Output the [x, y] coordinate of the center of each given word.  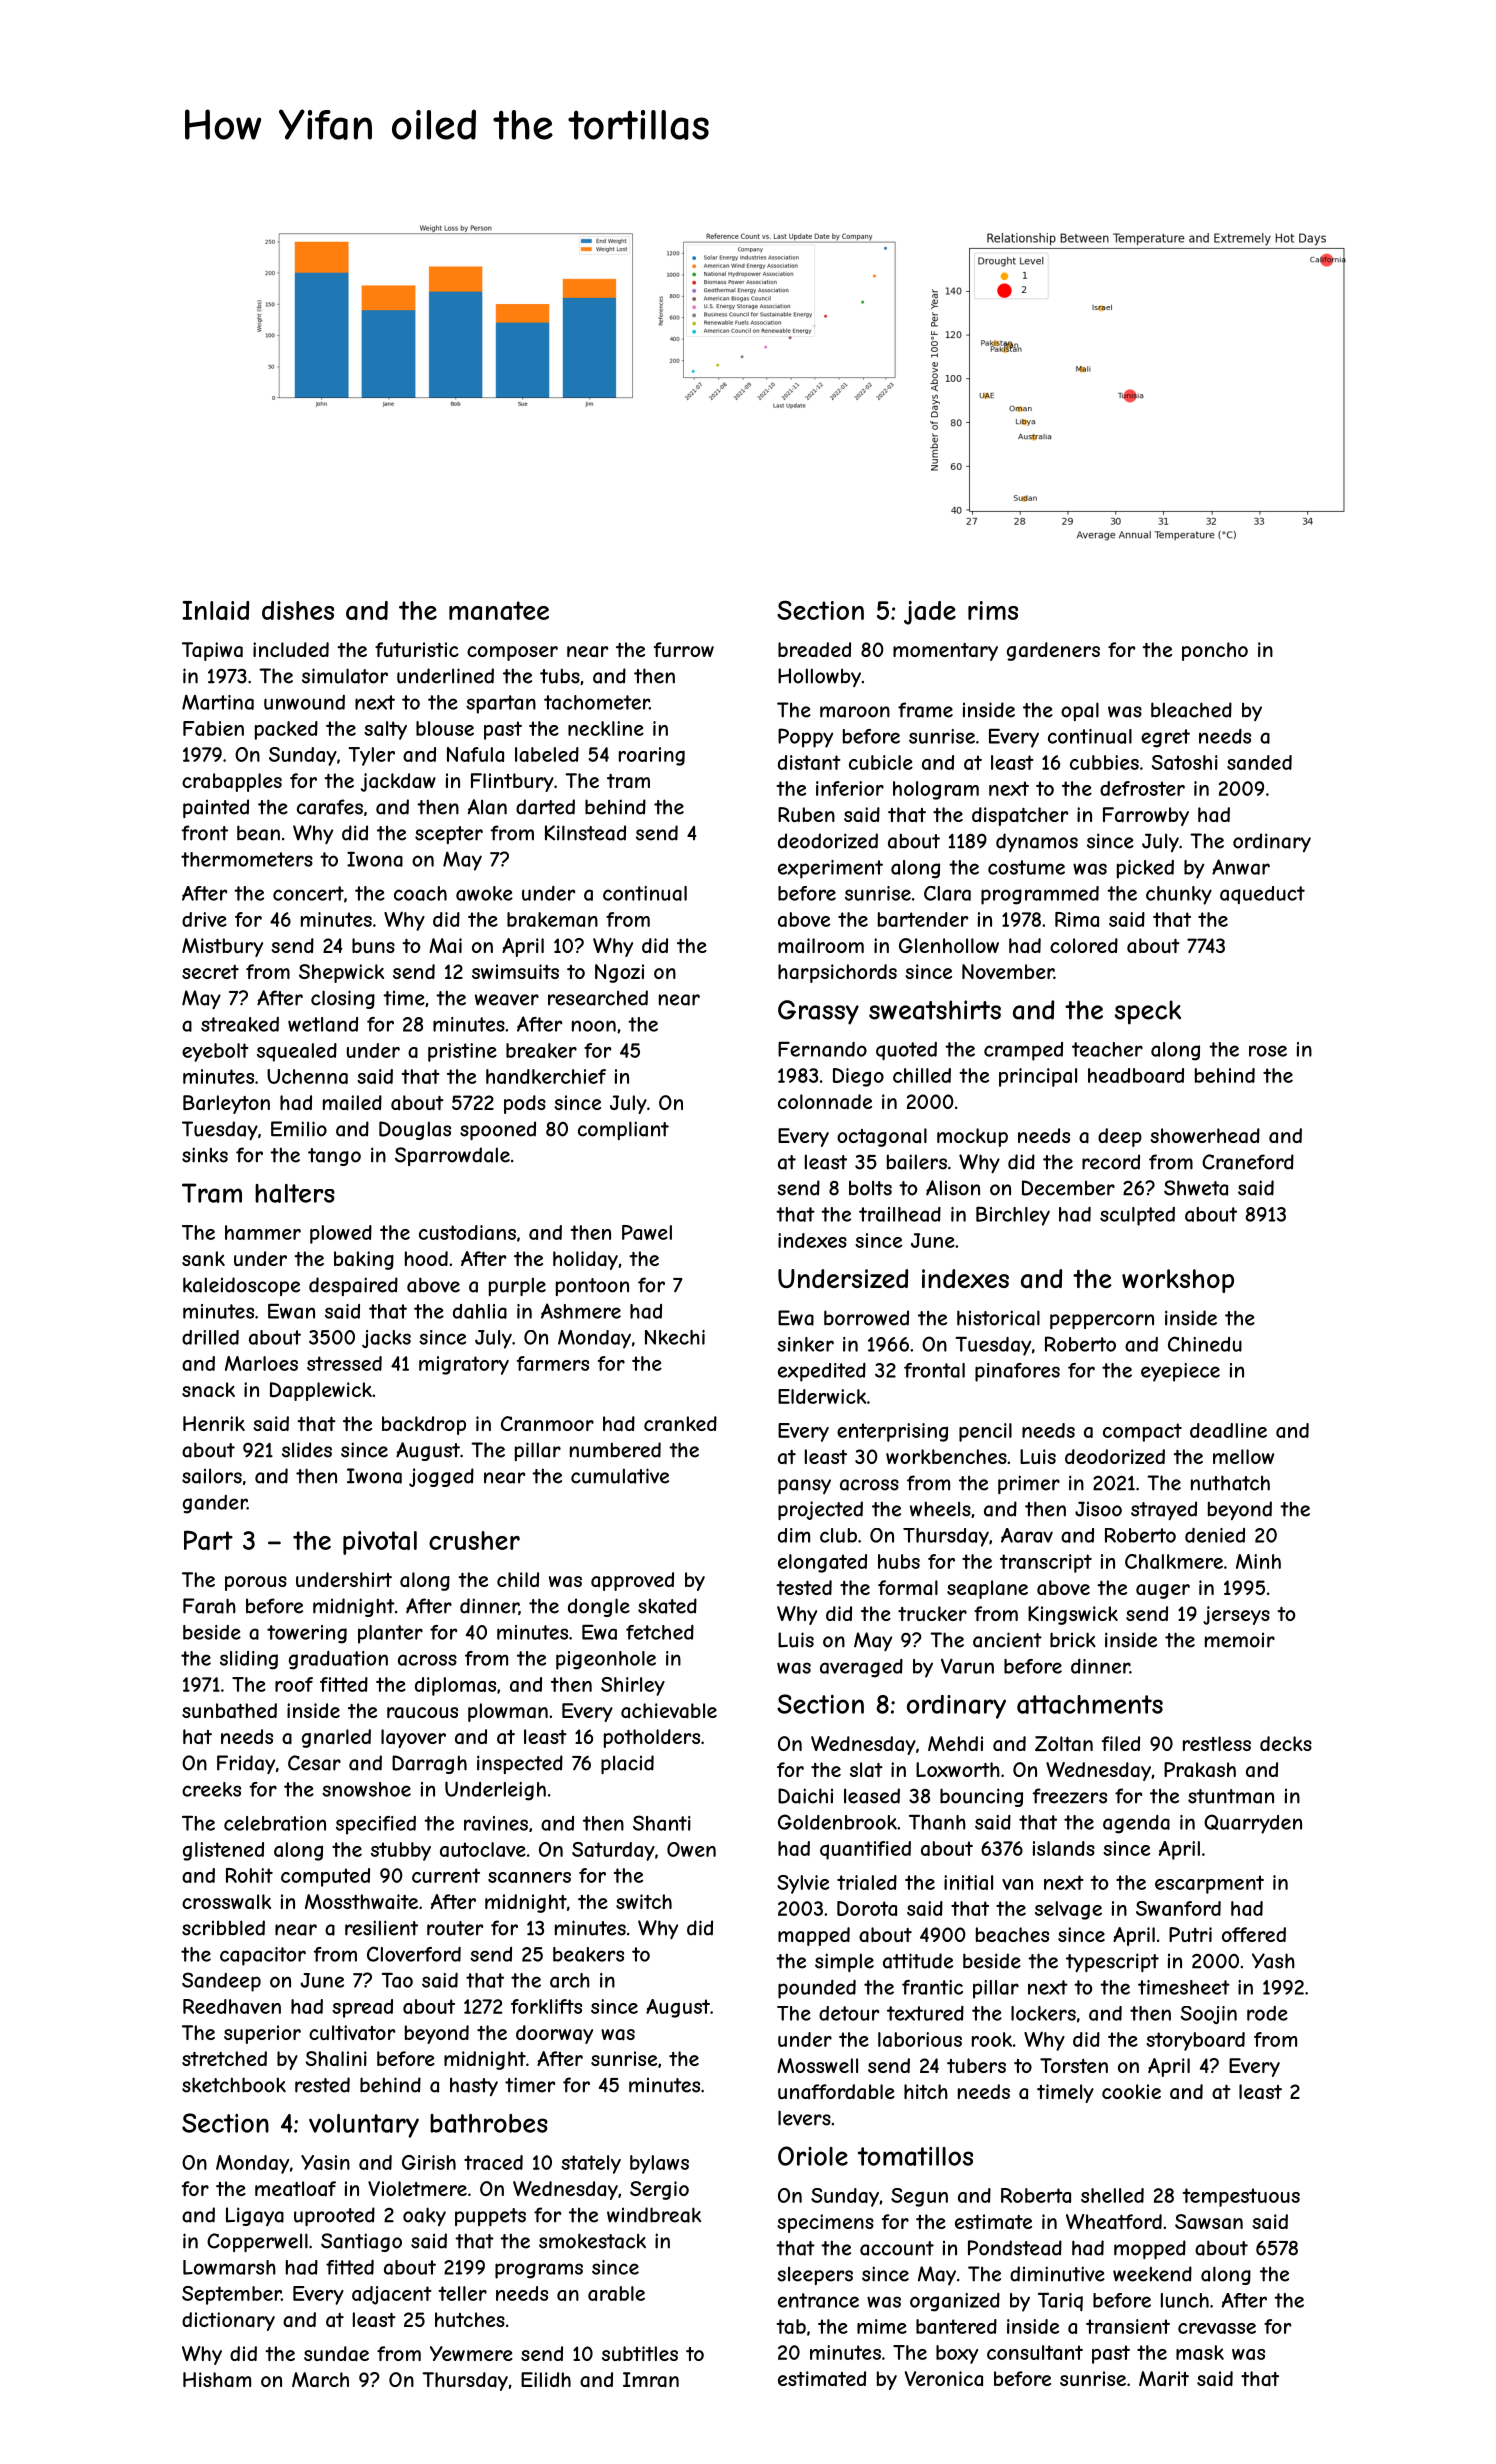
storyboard [1195, 2041]
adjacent [392, 2295]
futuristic [417, 649]
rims [993, 610]
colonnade [825, 1101]
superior [262, 2034]
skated [667, 1606]
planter [390, 1634]
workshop [1178, 1281]
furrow [684, 649]
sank [203, 1259]
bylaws [659, 2164]
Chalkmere [1174, 1561]
